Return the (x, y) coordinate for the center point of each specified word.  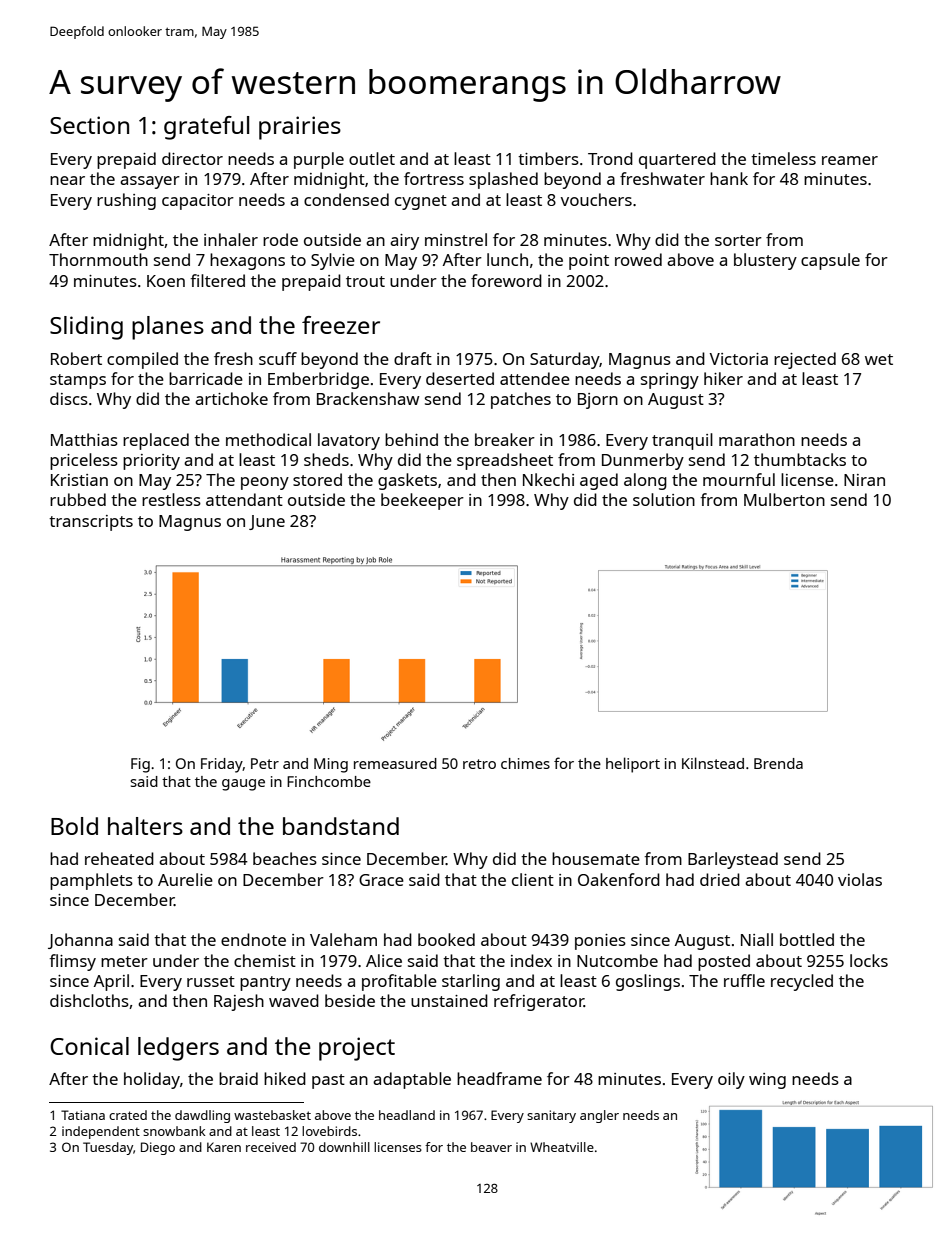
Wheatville (562, 1147)
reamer (850, 160)
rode (280, 239)
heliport (633, 765)
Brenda (778, 763)
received (271, 1147)
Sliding (86, 328)
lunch (507, 259)
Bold (74, 826)
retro (479, 764)
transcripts (91, 523)
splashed (503, 180)
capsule (830, 261)
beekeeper (422, 501)
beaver (491, 1147)
